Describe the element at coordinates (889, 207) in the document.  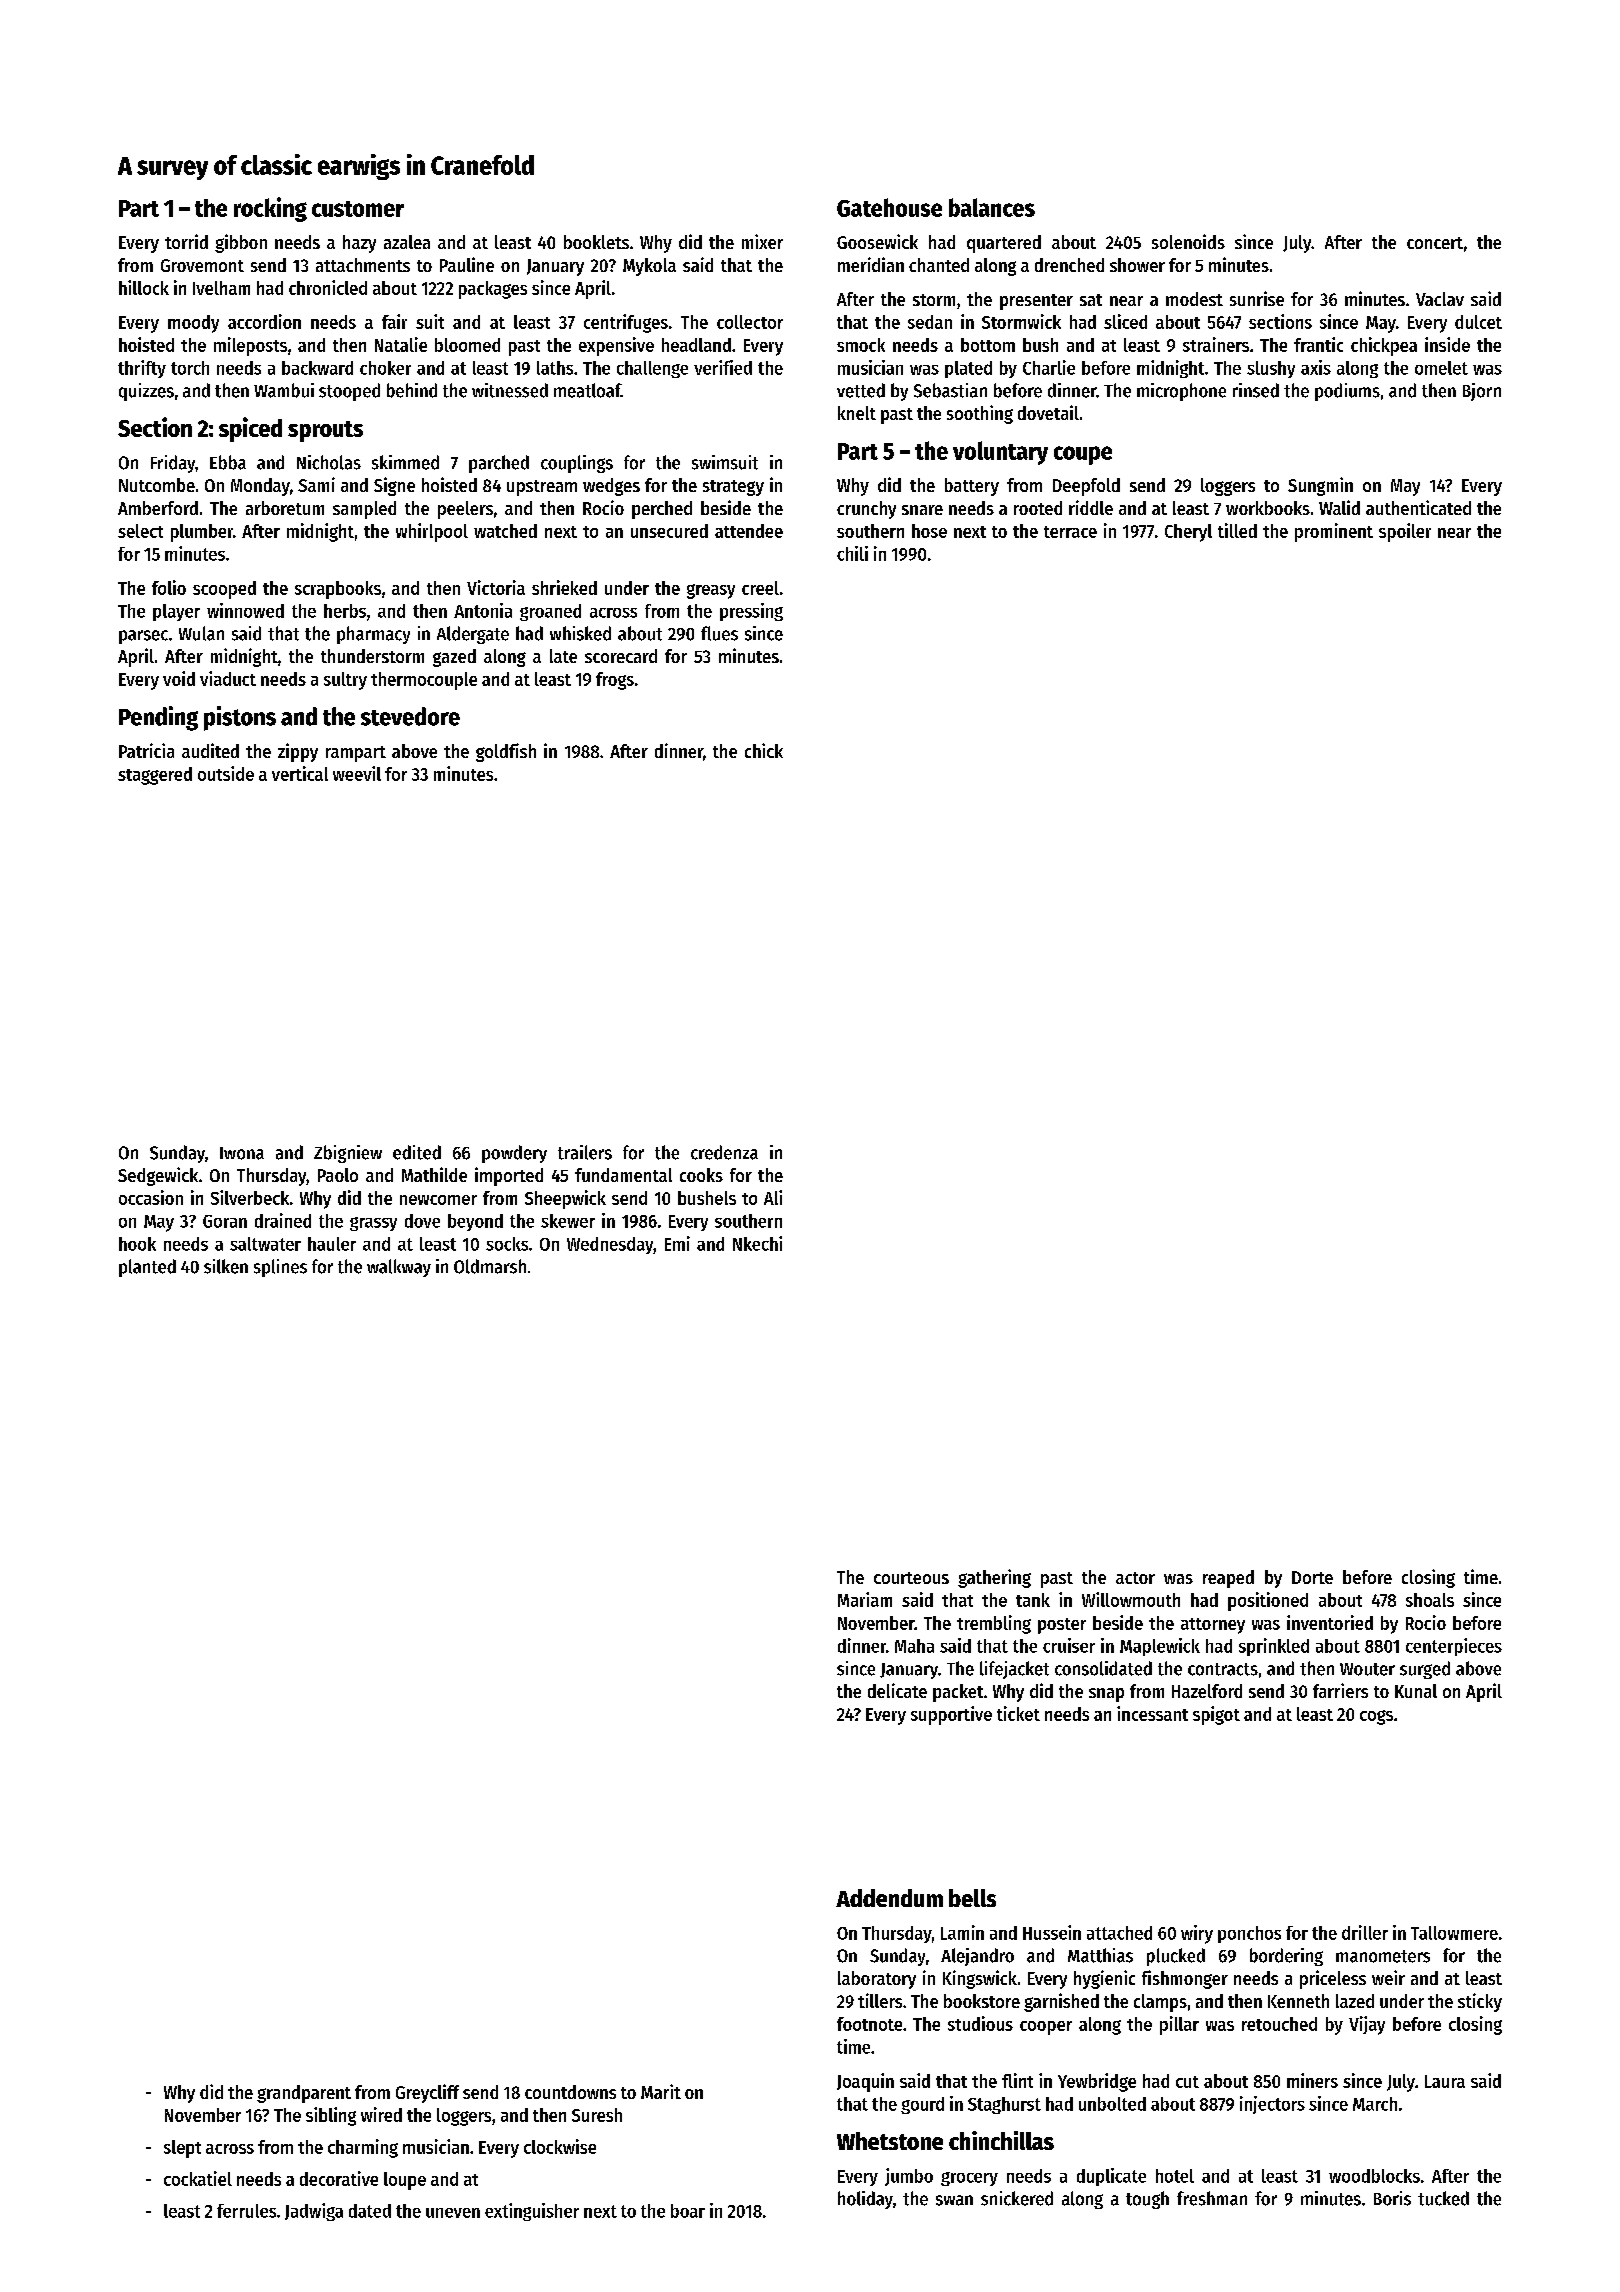
I see `Gatehouse` at that location.
